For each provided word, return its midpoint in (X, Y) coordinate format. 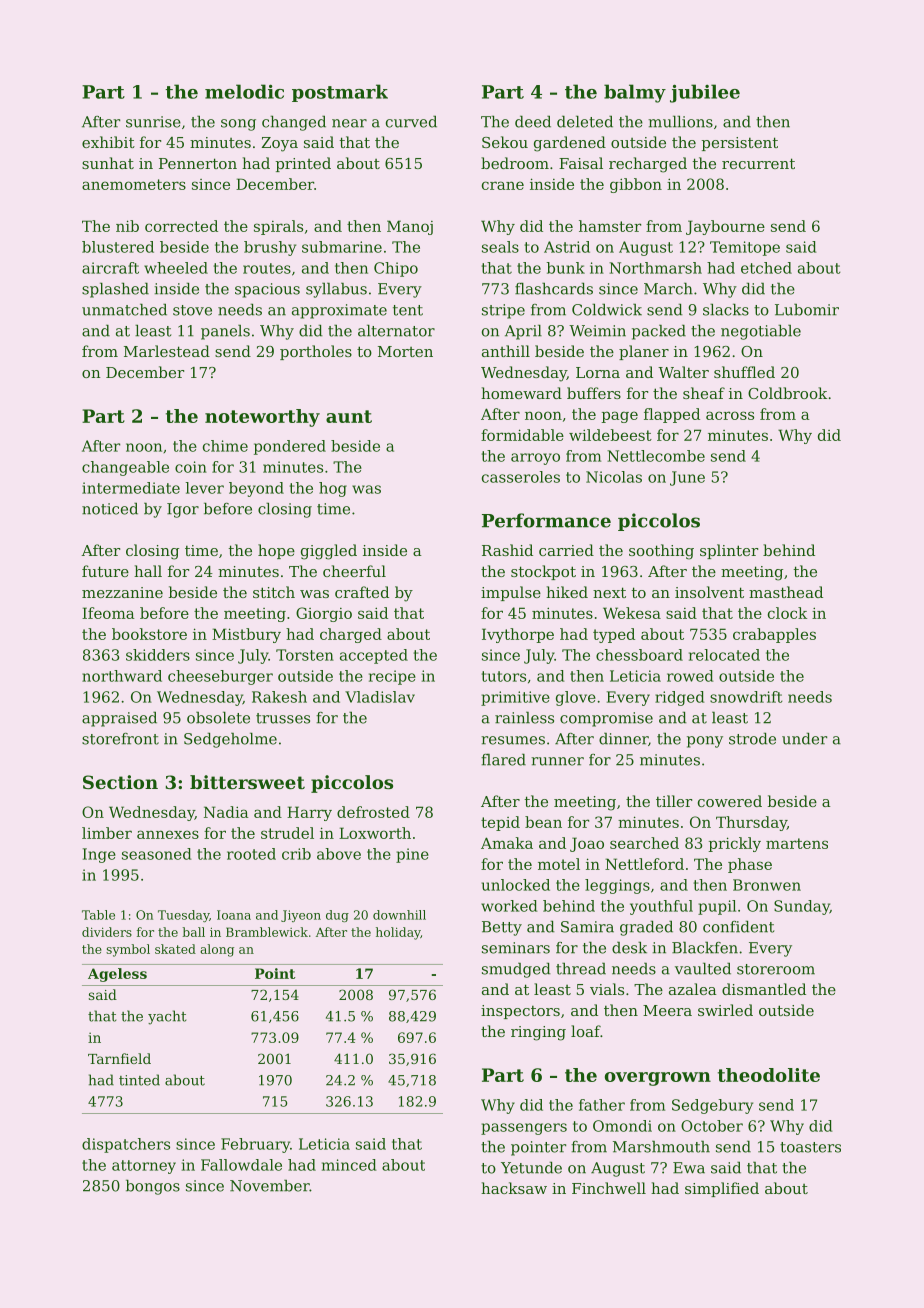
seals (500, 247)
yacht (167, 1017)
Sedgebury (712, 1106)
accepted (374, 656)
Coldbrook (787, 393)
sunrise (153, 122)
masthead (786, 592)
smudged (516, 970)
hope (276, 551)
